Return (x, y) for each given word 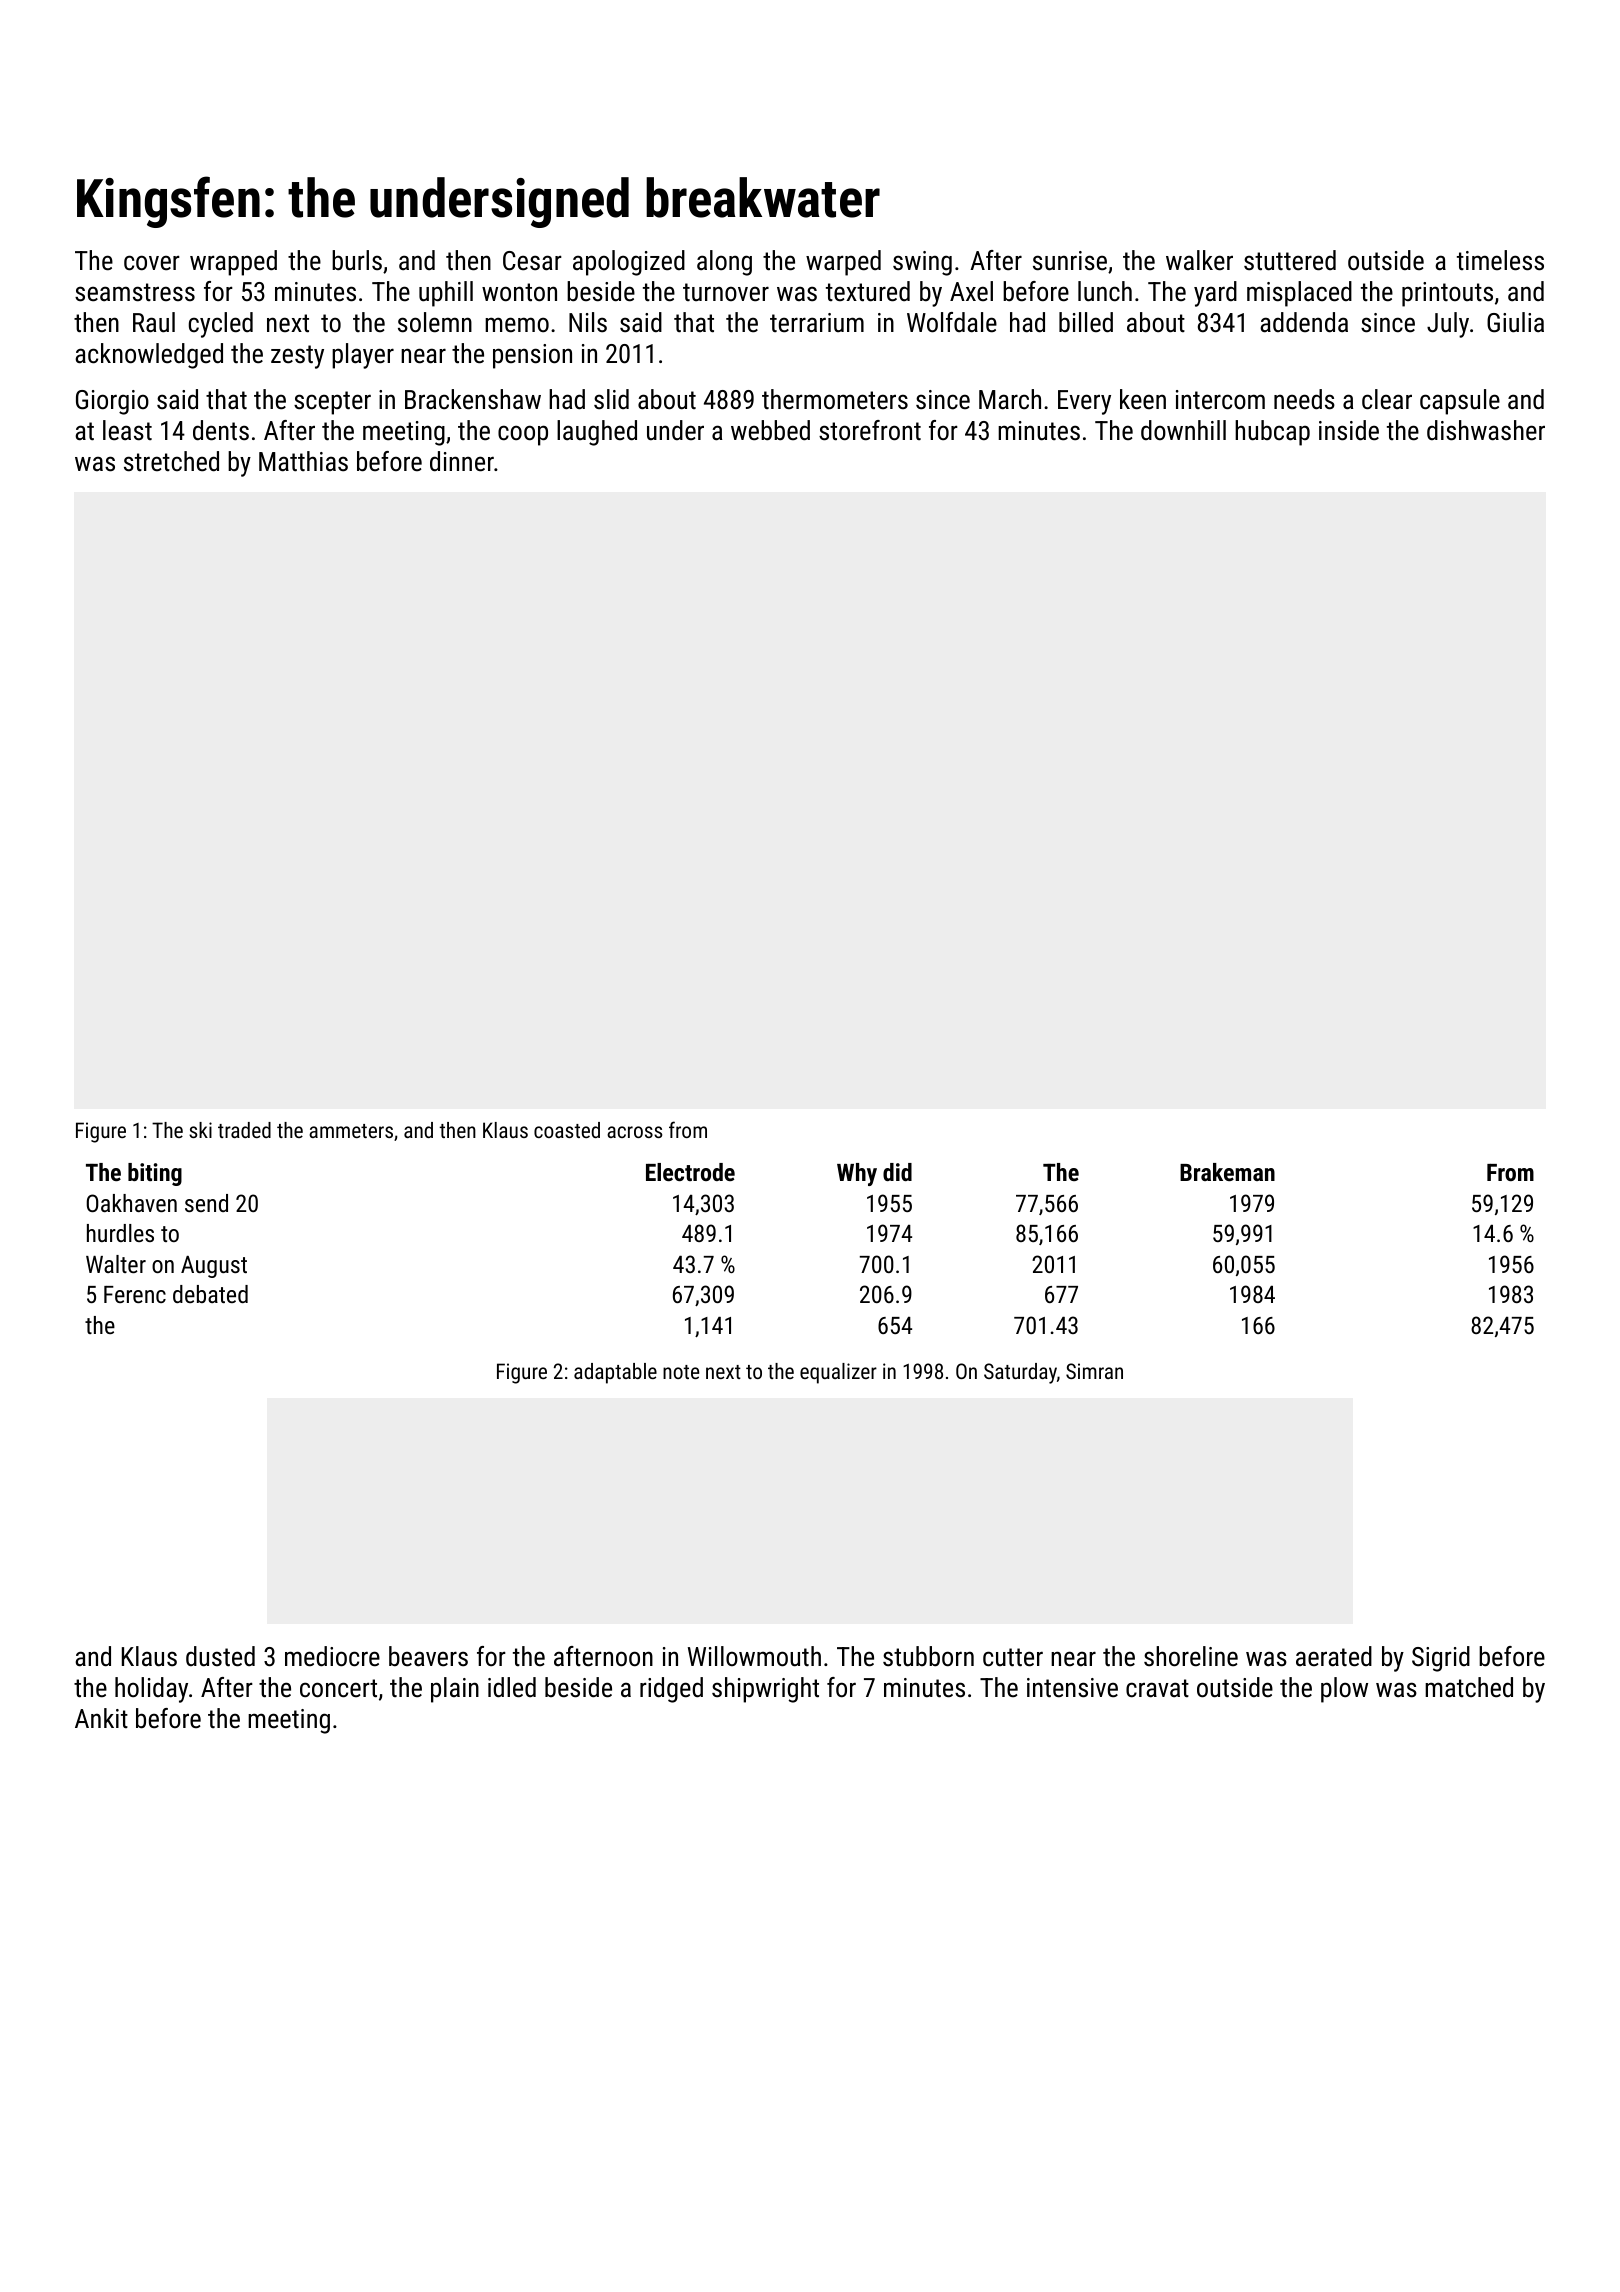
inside (1349, 430)
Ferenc (135, 1294)
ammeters (351, 1131)
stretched (171, 461)
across (634, 1132)
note (681, 1372)
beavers (428, 1656)
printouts (1447, 294)
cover (152, 263)
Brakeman (1227, 1172)
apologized (629, 263)
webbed (770, 430)
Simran (1094, 1371)
